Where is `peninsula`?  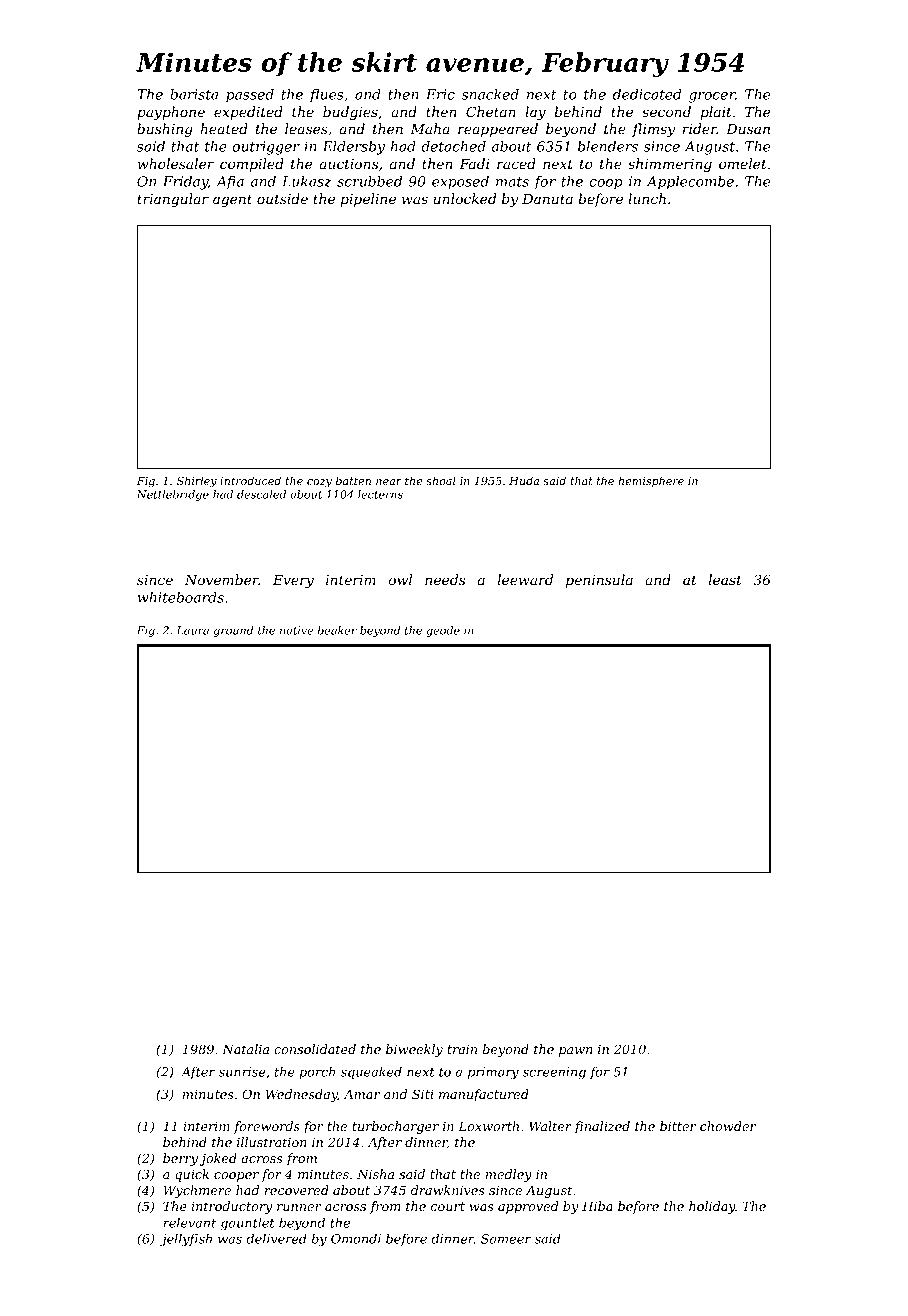
peninsula is located at coordinates (599, 581).
